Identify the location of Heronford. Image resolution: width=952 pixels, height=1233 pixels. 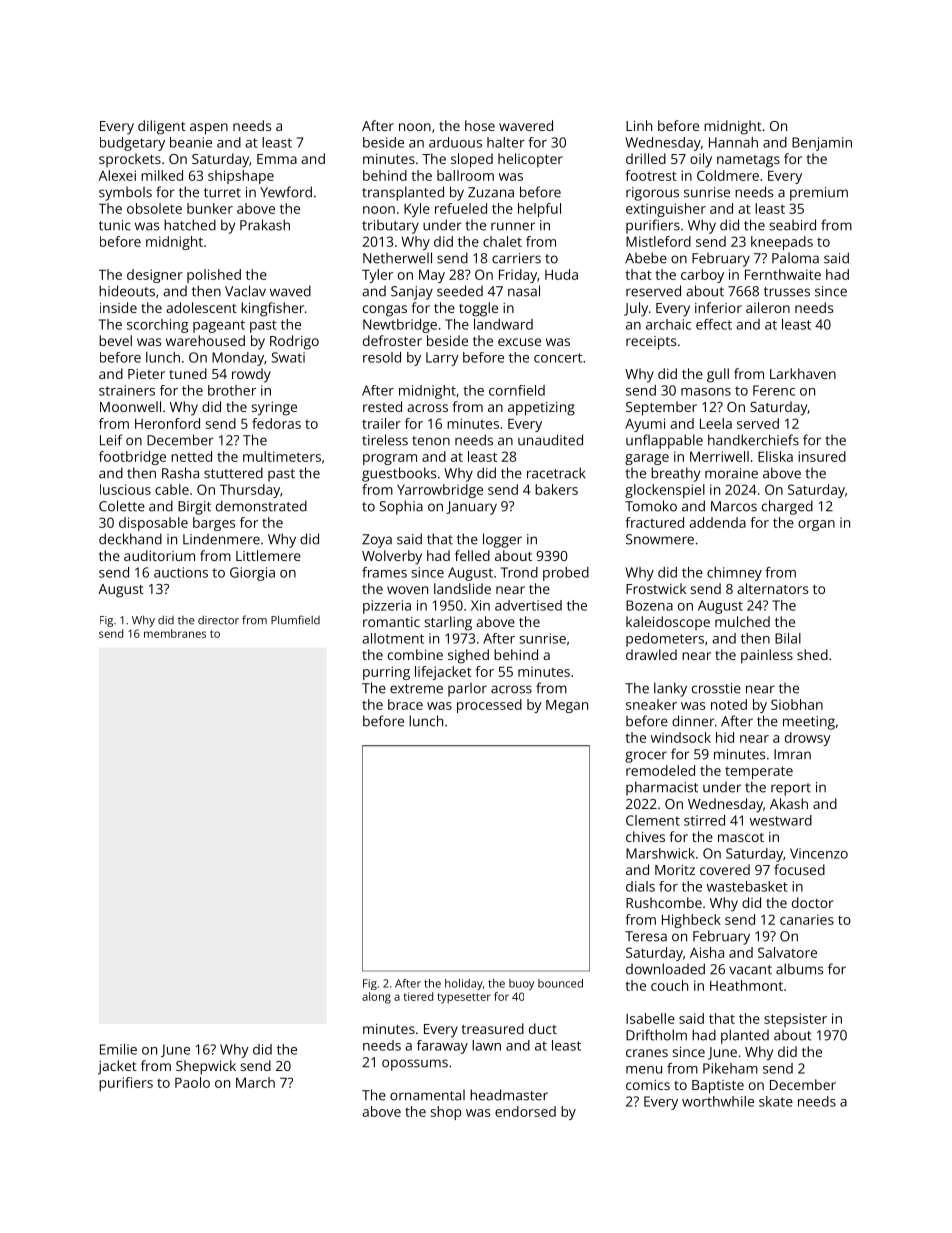
(167, 423).
